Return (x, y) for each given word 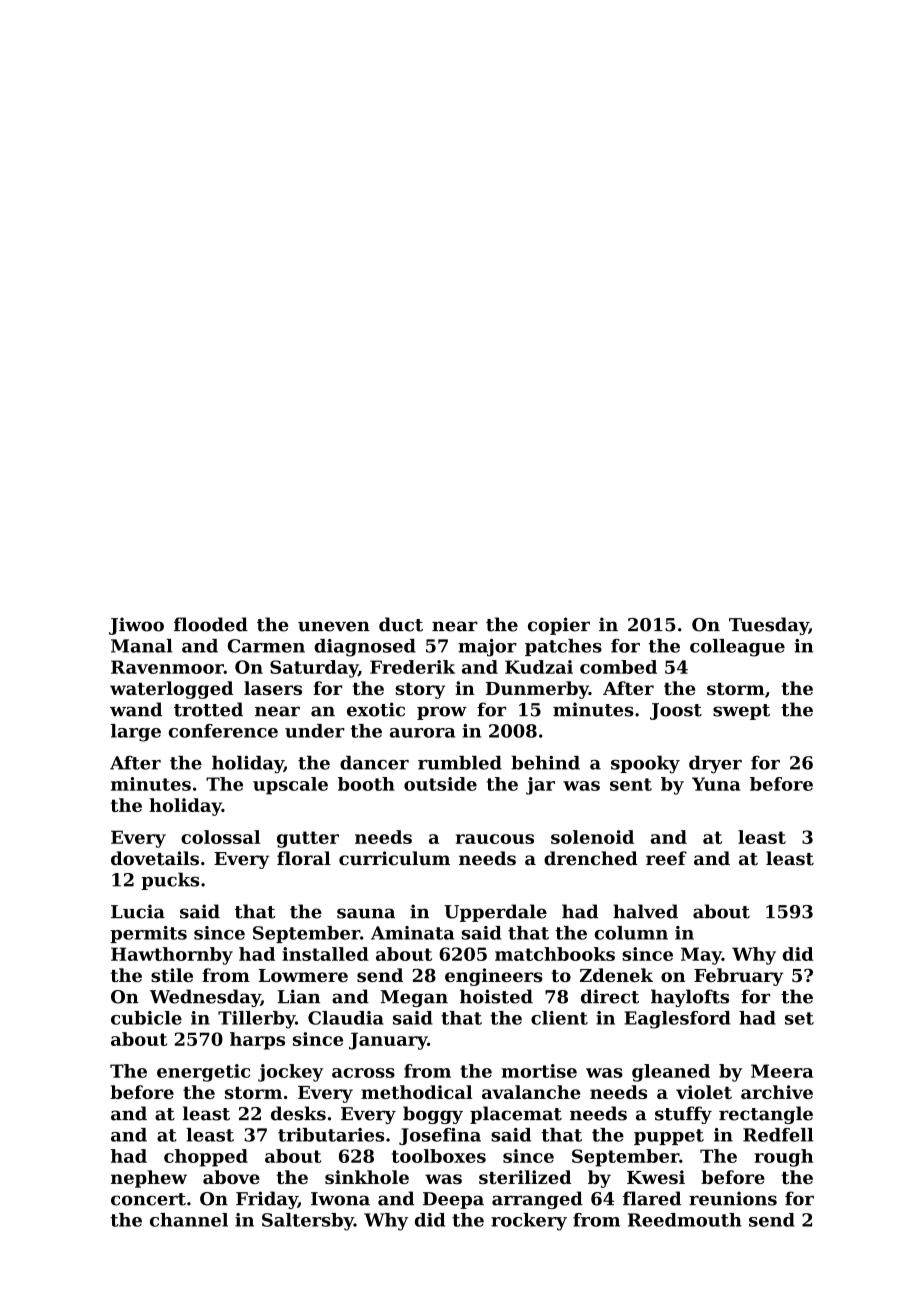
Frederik (412, 667)
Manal (142, 646)
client (559, 1018)
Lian (298, 996)
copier (559, 626)
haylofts (690, 998)
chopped (206, 1158)
